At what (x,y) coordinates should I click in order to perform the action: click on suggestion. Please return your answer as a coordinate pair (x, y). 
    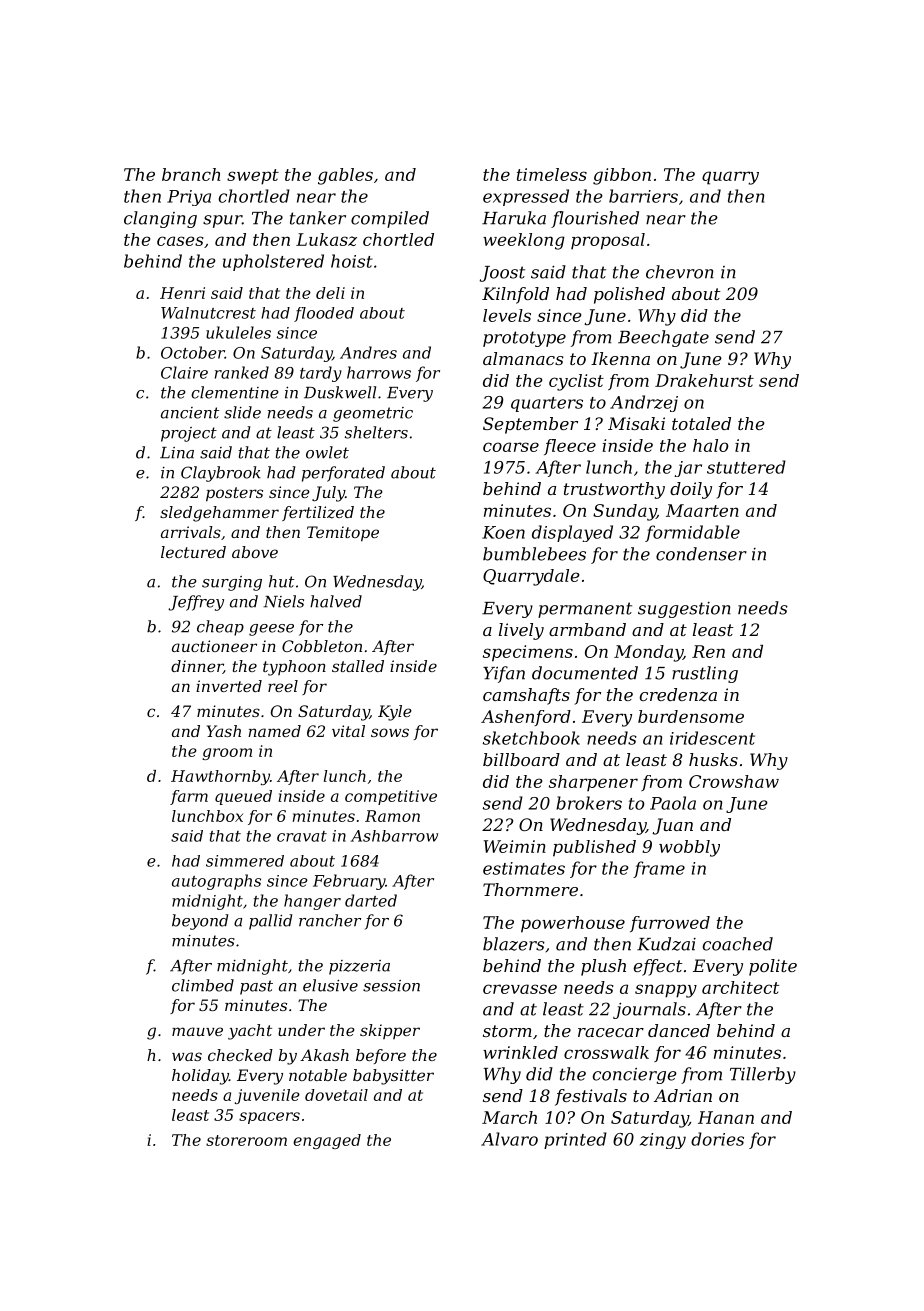
    Looking at the image, I should click on (684, 610).
